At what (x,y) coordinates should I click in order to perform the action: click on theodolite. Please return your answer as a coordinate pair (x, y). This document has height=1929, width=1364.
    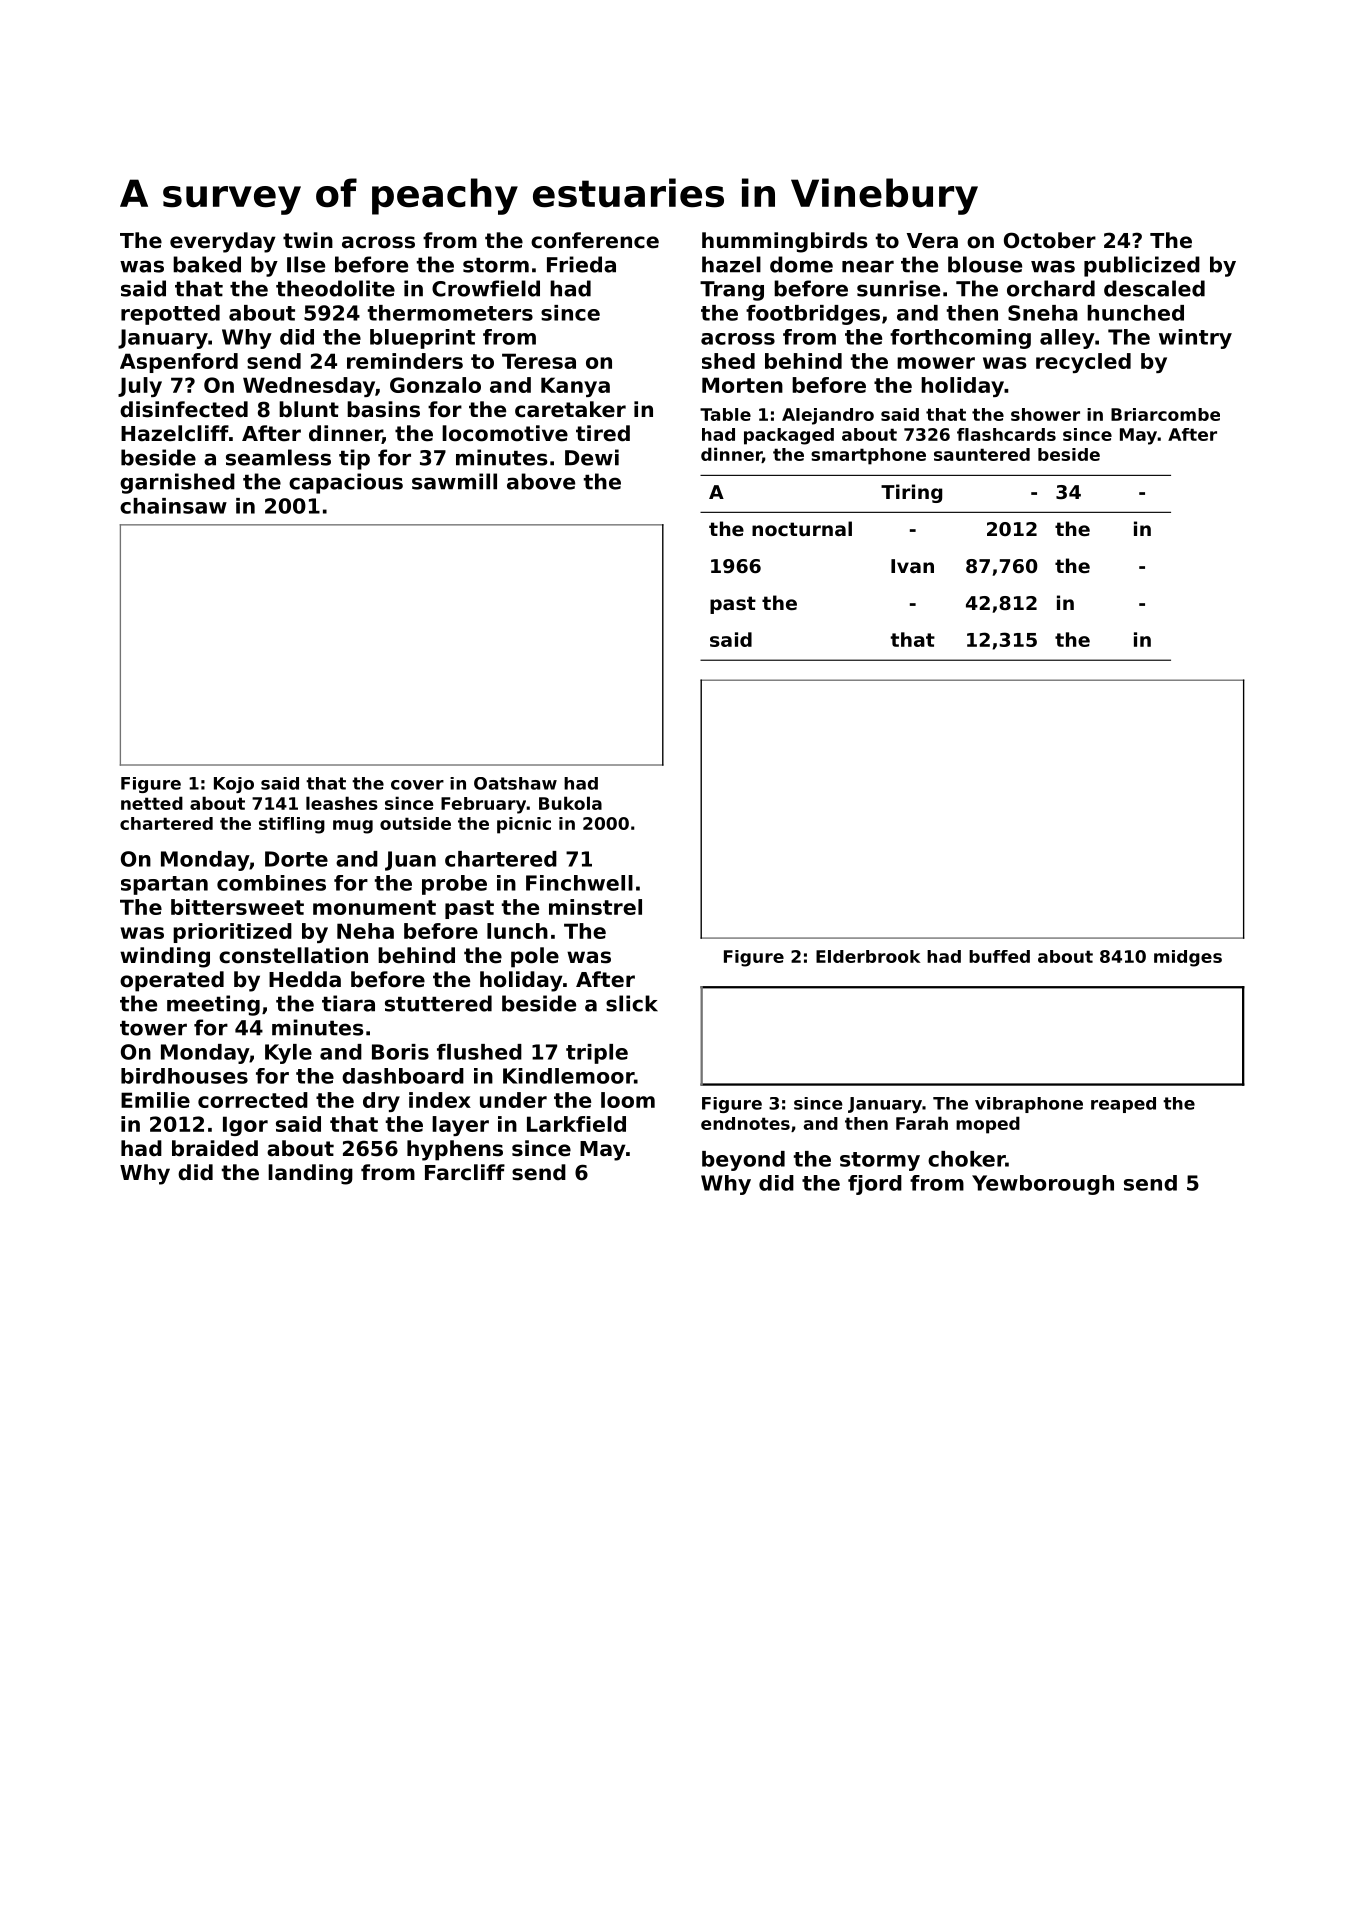
    Looking at the image, I should click on (335, 288).
